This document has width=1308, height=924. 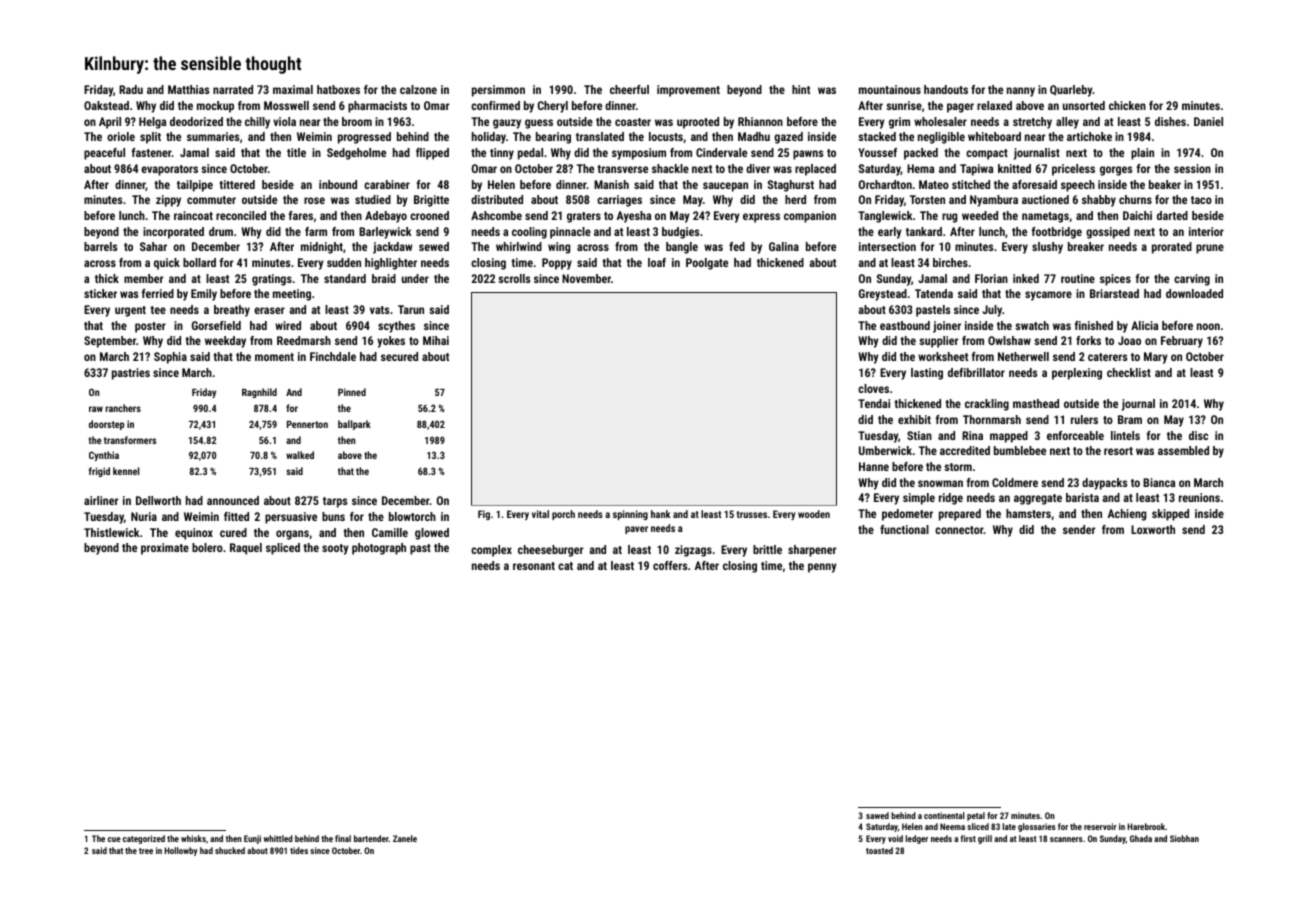 I want to click on companion, so click(x=810, y=217).
